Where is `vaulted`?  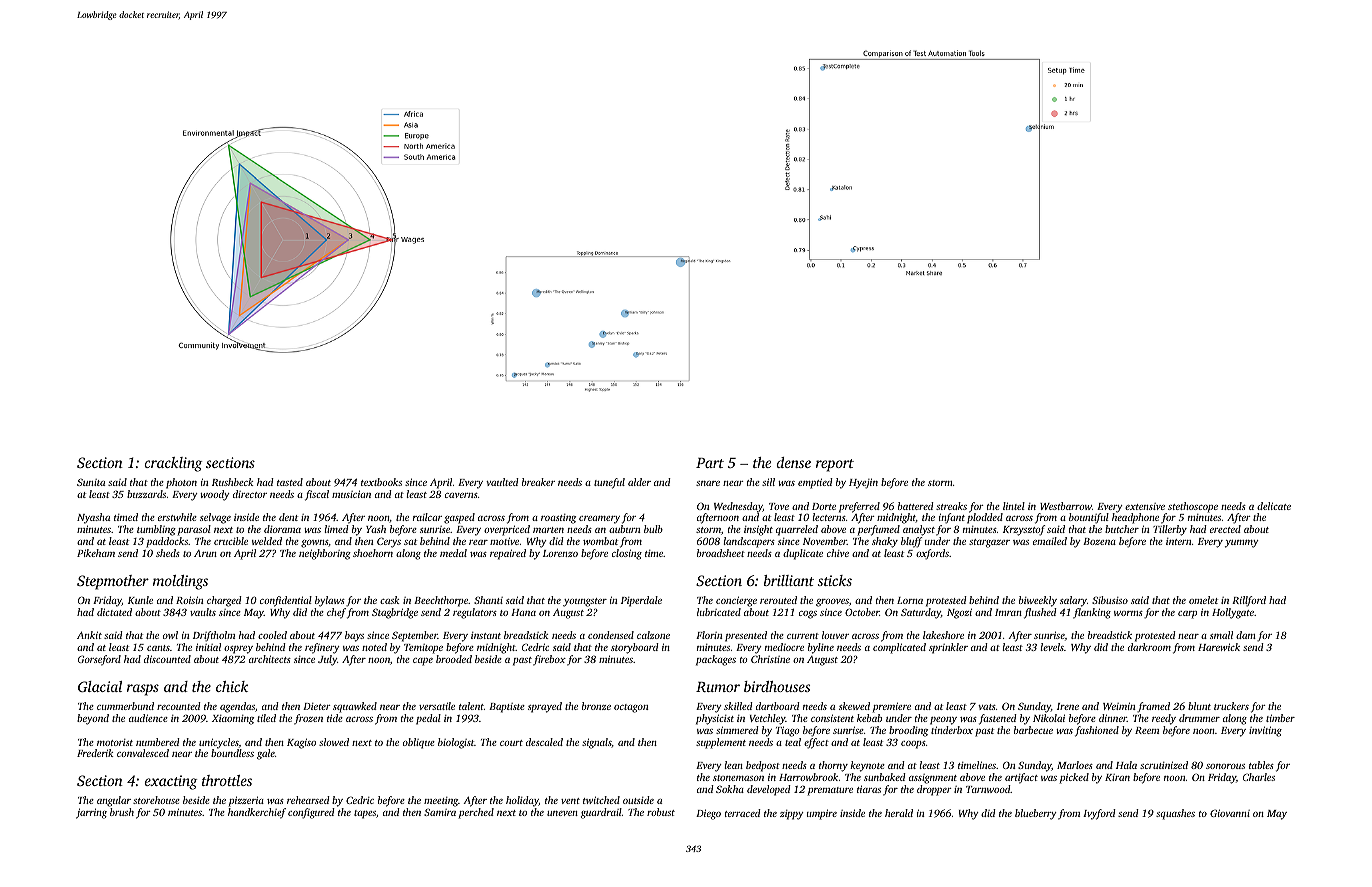
vaulted is located at coordinates (502, 482).
